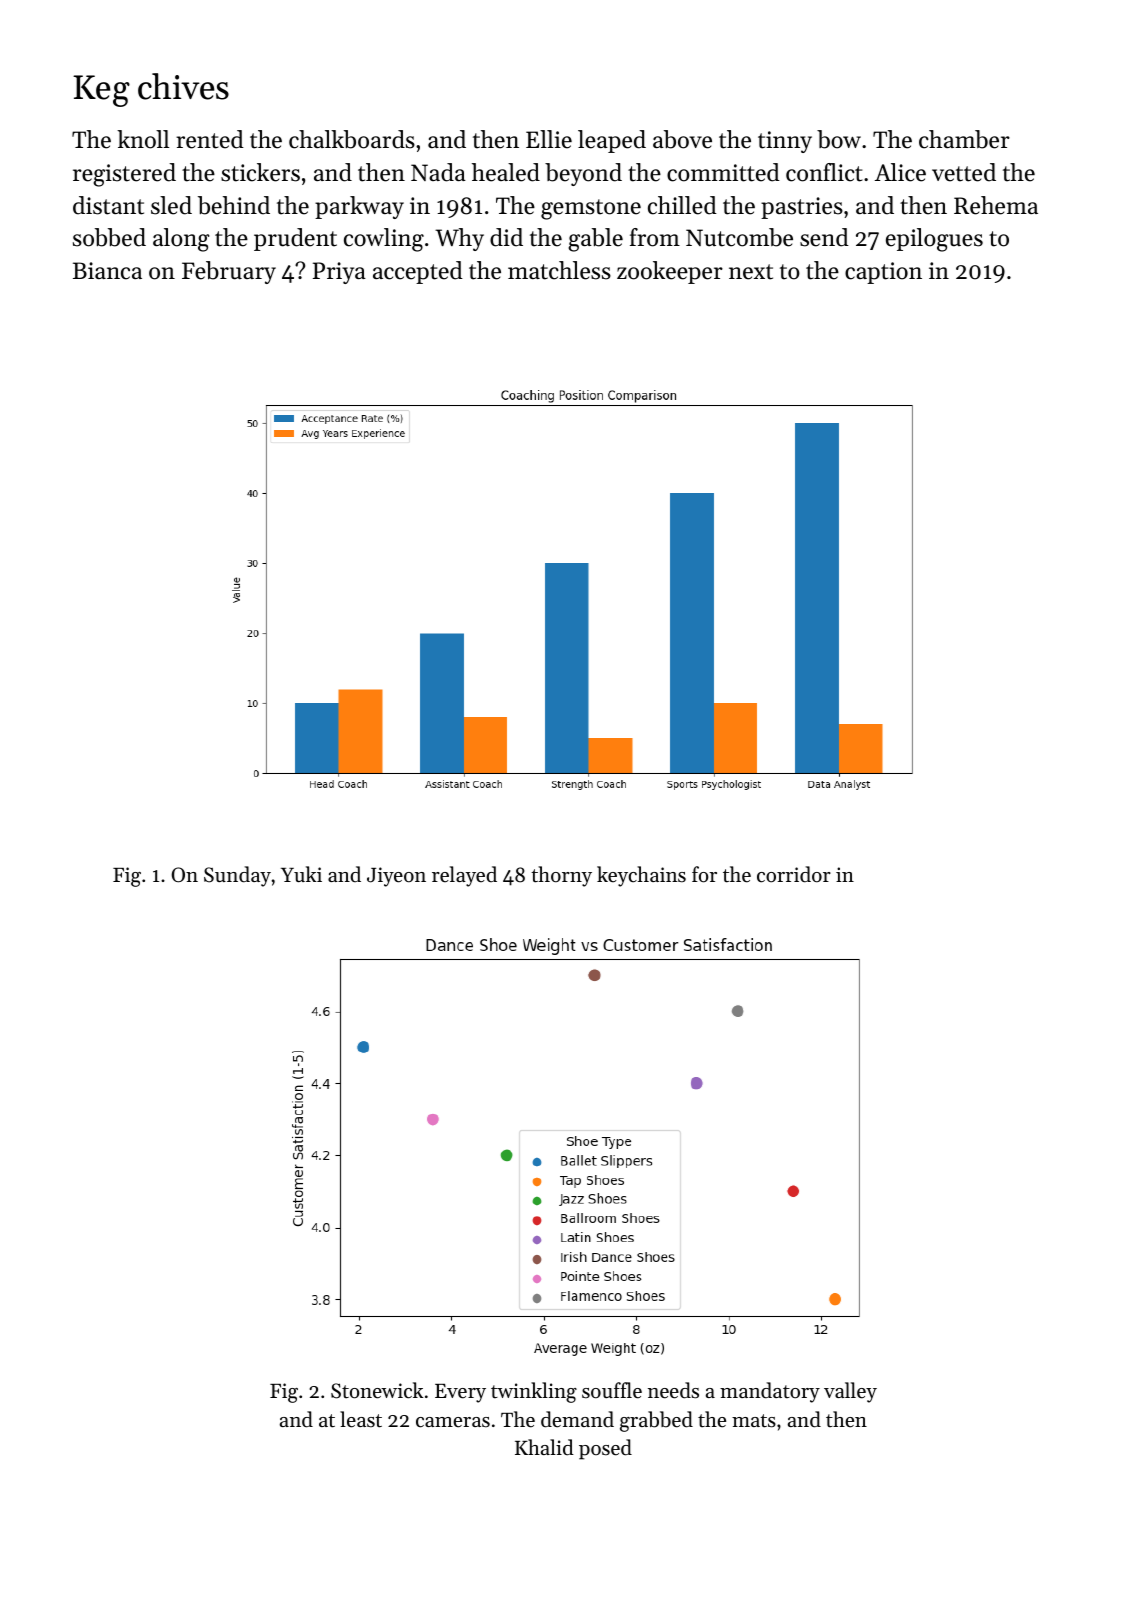  I want to click on chamber, so click(964, 139).
